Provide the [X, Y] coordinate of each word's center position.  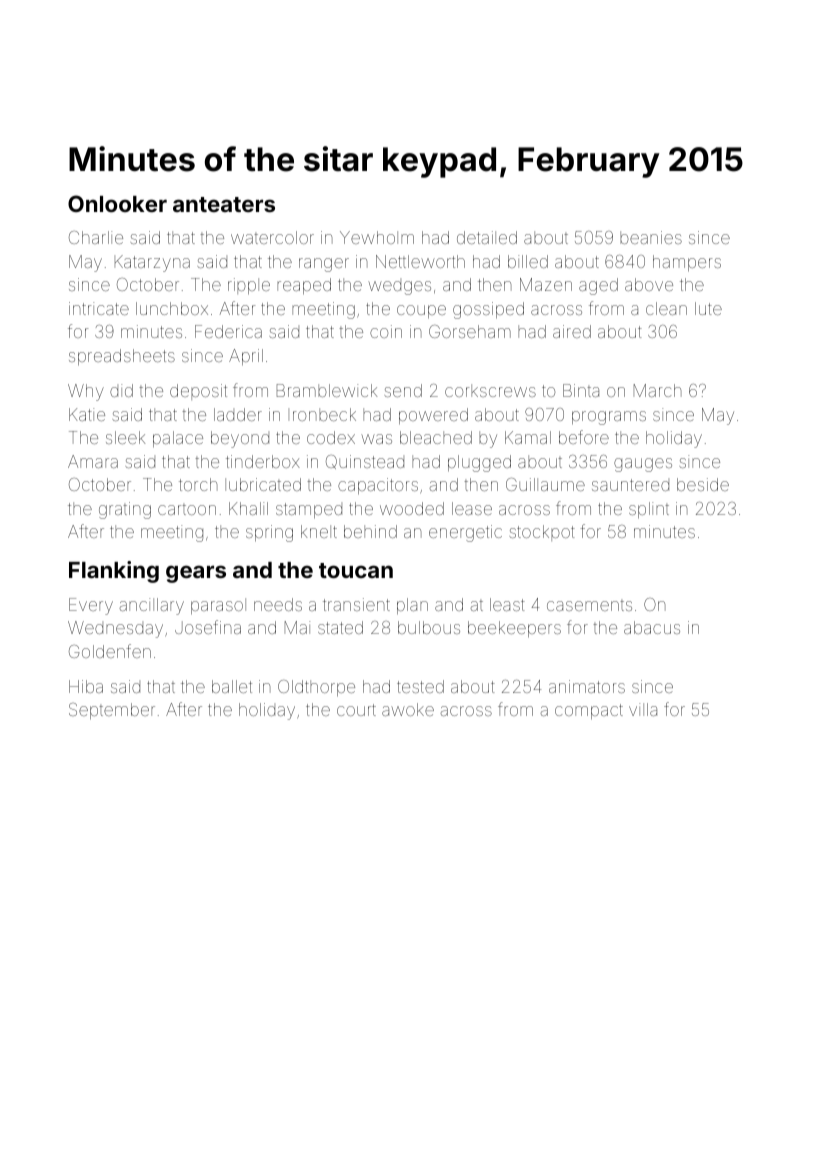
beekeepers [514, 629]
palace [178, 439]
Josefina [208, 627]
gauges [643, 465]
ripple [249, 286]
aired [572, 331]
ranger [324, 265]
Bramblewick [327, 390]
